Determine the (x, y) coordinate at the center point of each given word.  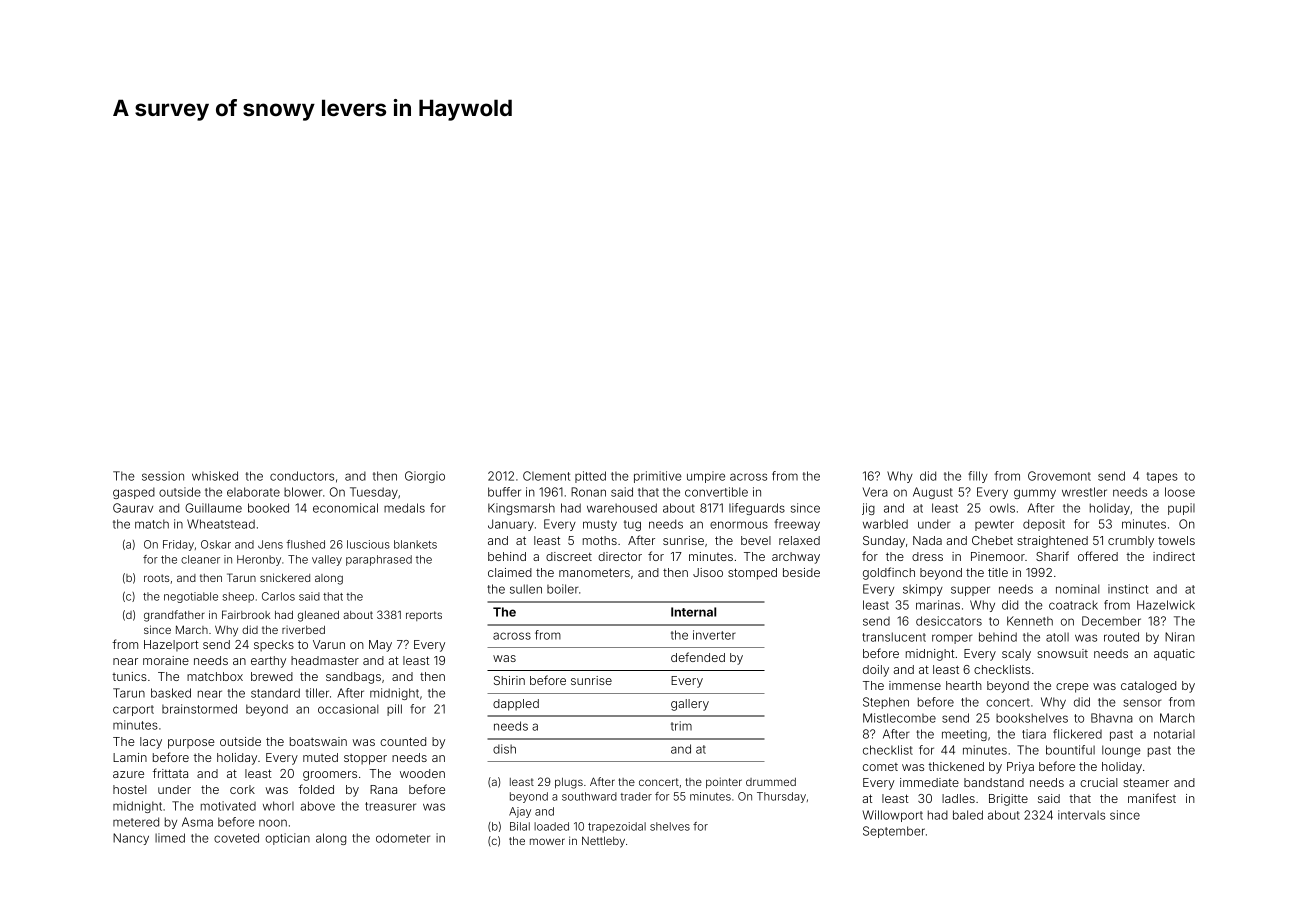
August (933, 493)
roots (156, 578)
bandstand (994, 782)
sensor (1142, 703)
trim (681, 726)
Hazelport (171, 645)
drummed (771, 782)
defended (698, 657)
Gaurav (133, 508)
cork (242, 789)
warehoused (622, 508)
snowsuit (1062, 653)
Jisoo (708, 572)
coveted (236, 838)
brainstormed (199, 709)
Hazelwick (1166, 605)
